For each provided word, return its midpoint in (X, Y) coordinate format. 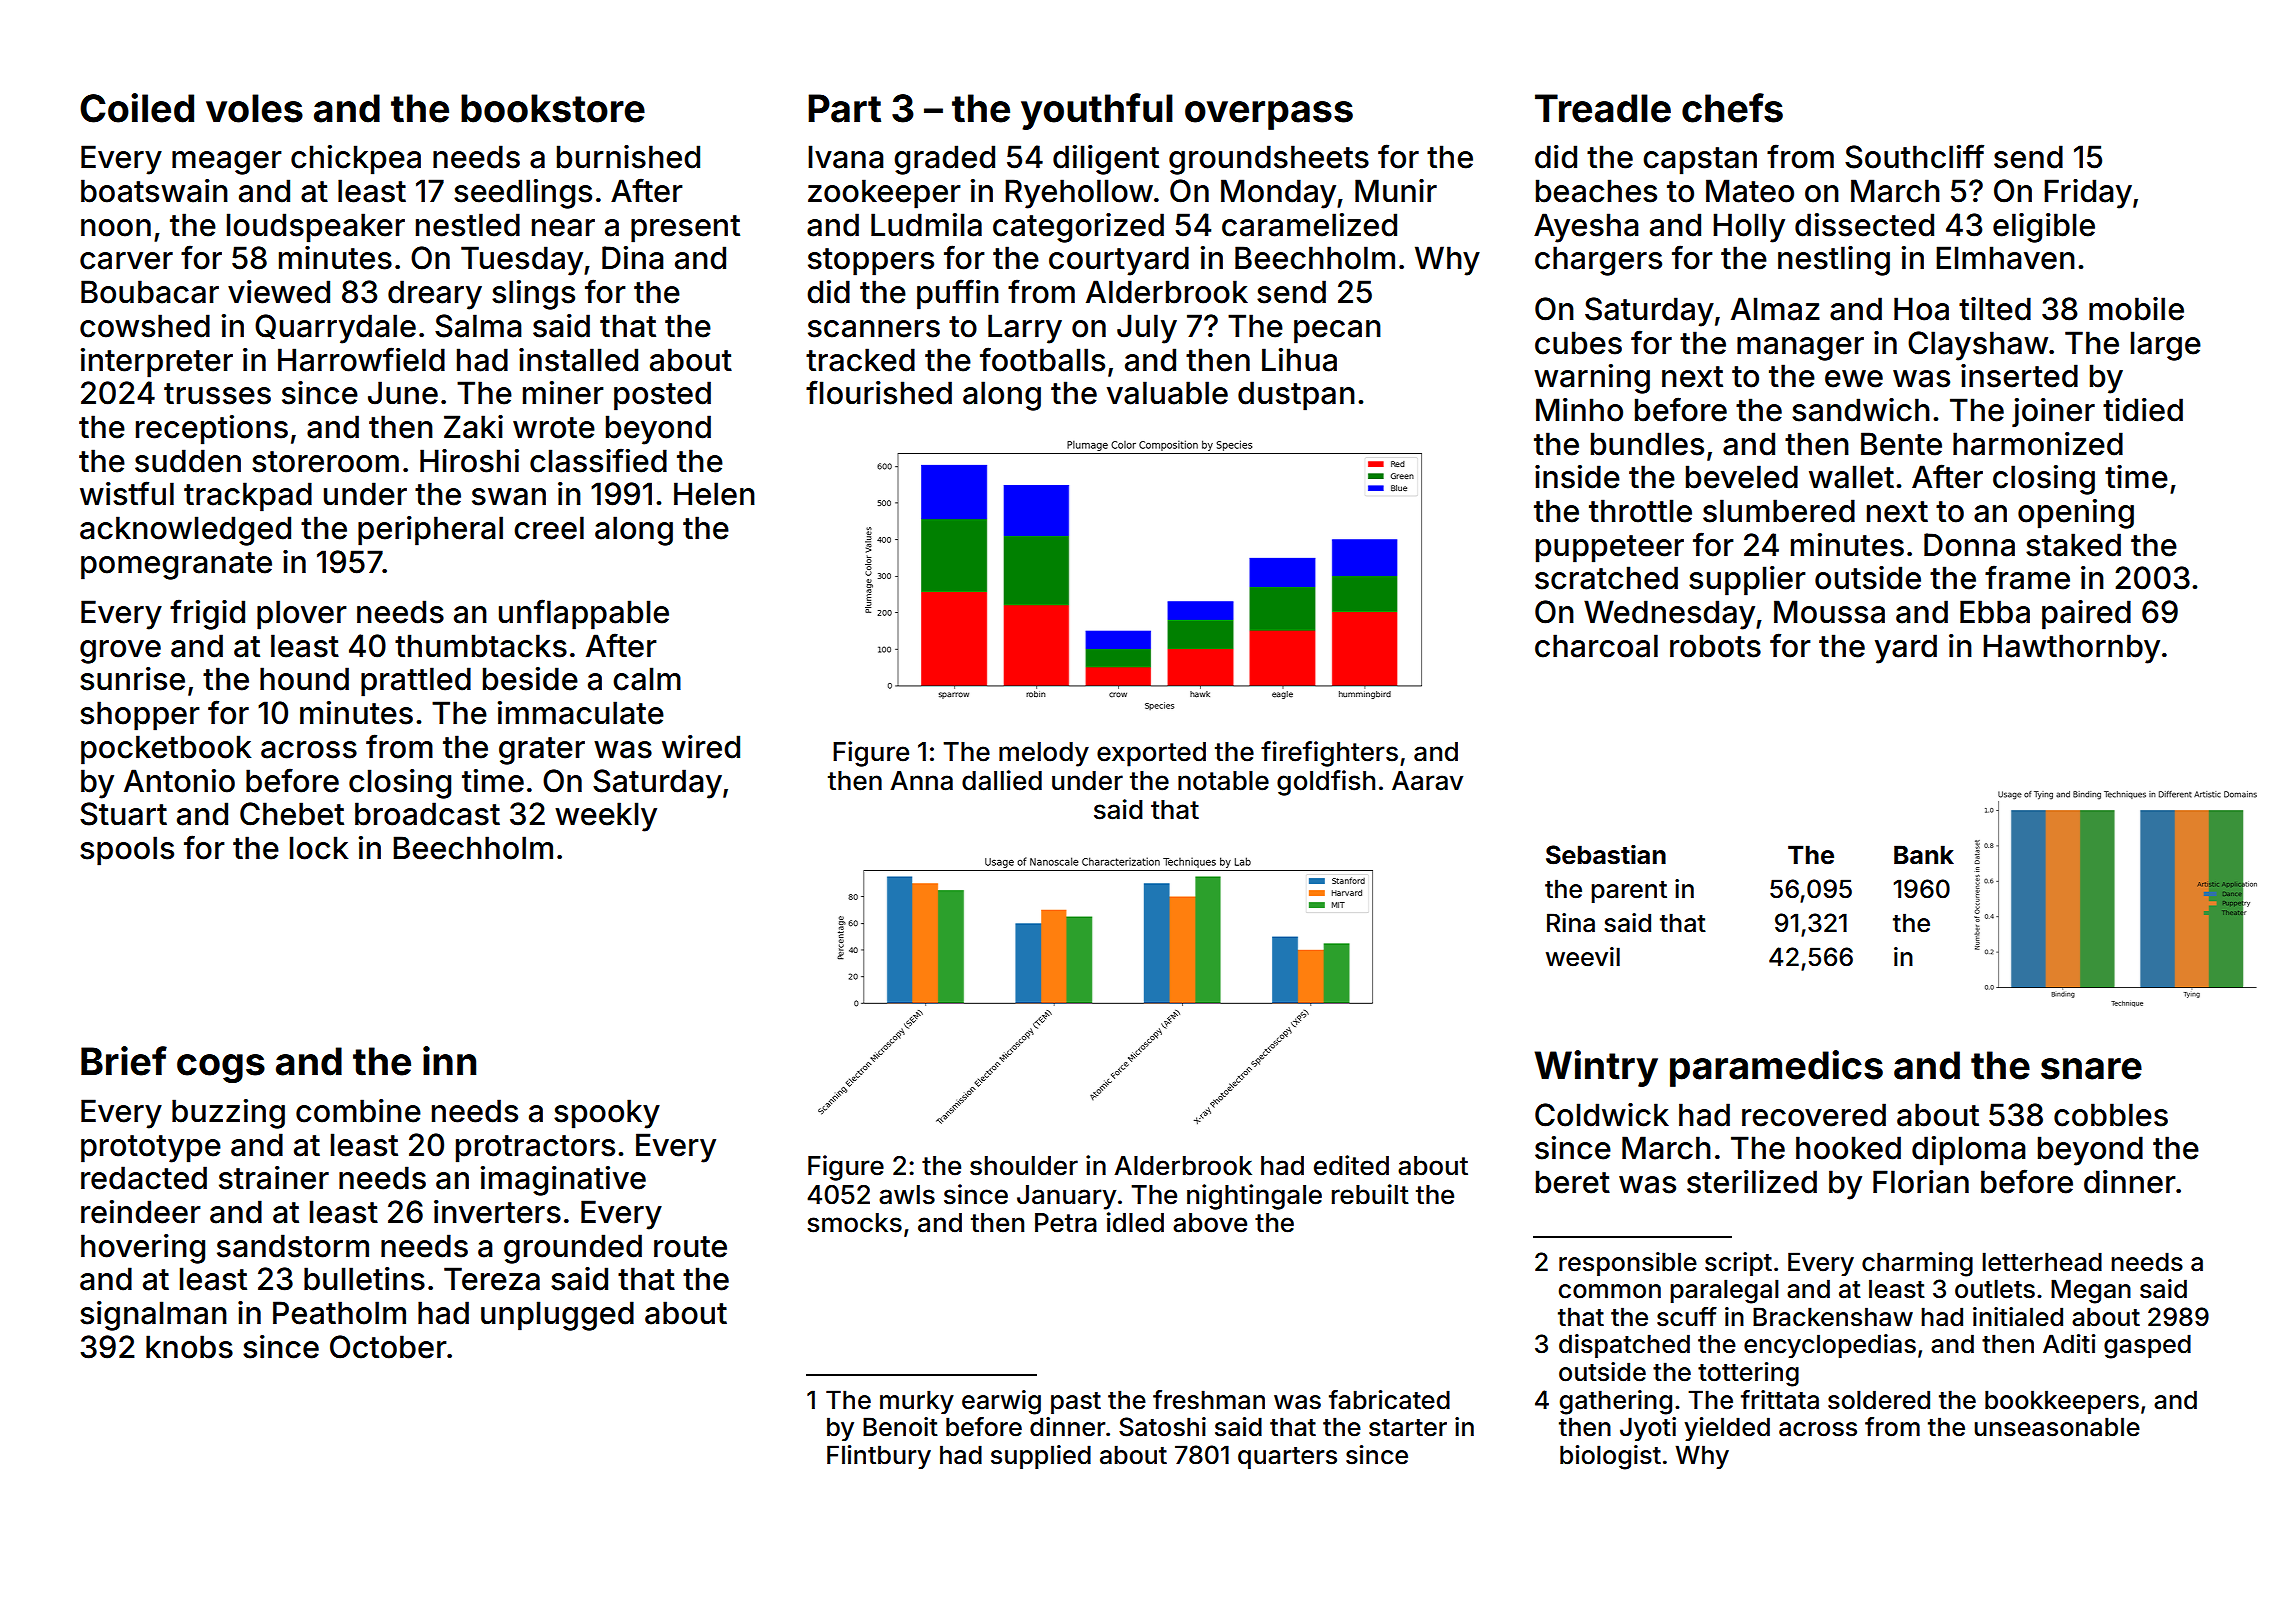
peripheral (430, 531)
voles (254, 108)
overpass (1269, 115)
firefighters (1329, 754)
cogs (221, 1068)
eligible (2044, 228)
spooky (607, 1114)
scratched (1606, 578)
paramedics (1776, 1068)
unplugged (557, 1316)
